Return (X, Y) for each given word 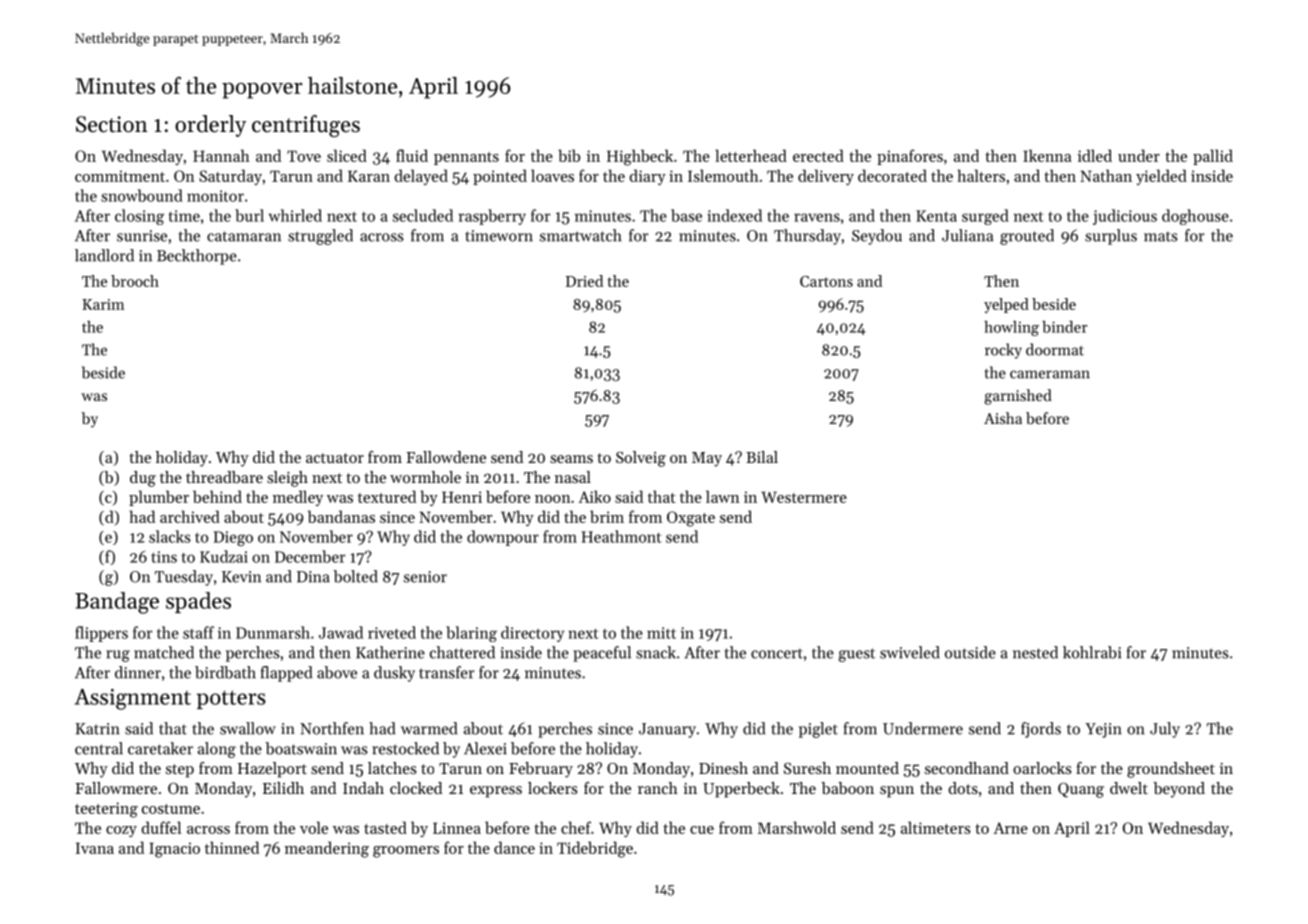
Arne (1010, 828)
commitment (120, 176)
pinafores (910, 157)
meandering (327, 849)
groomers (406, 852)
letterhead (751, 155)
